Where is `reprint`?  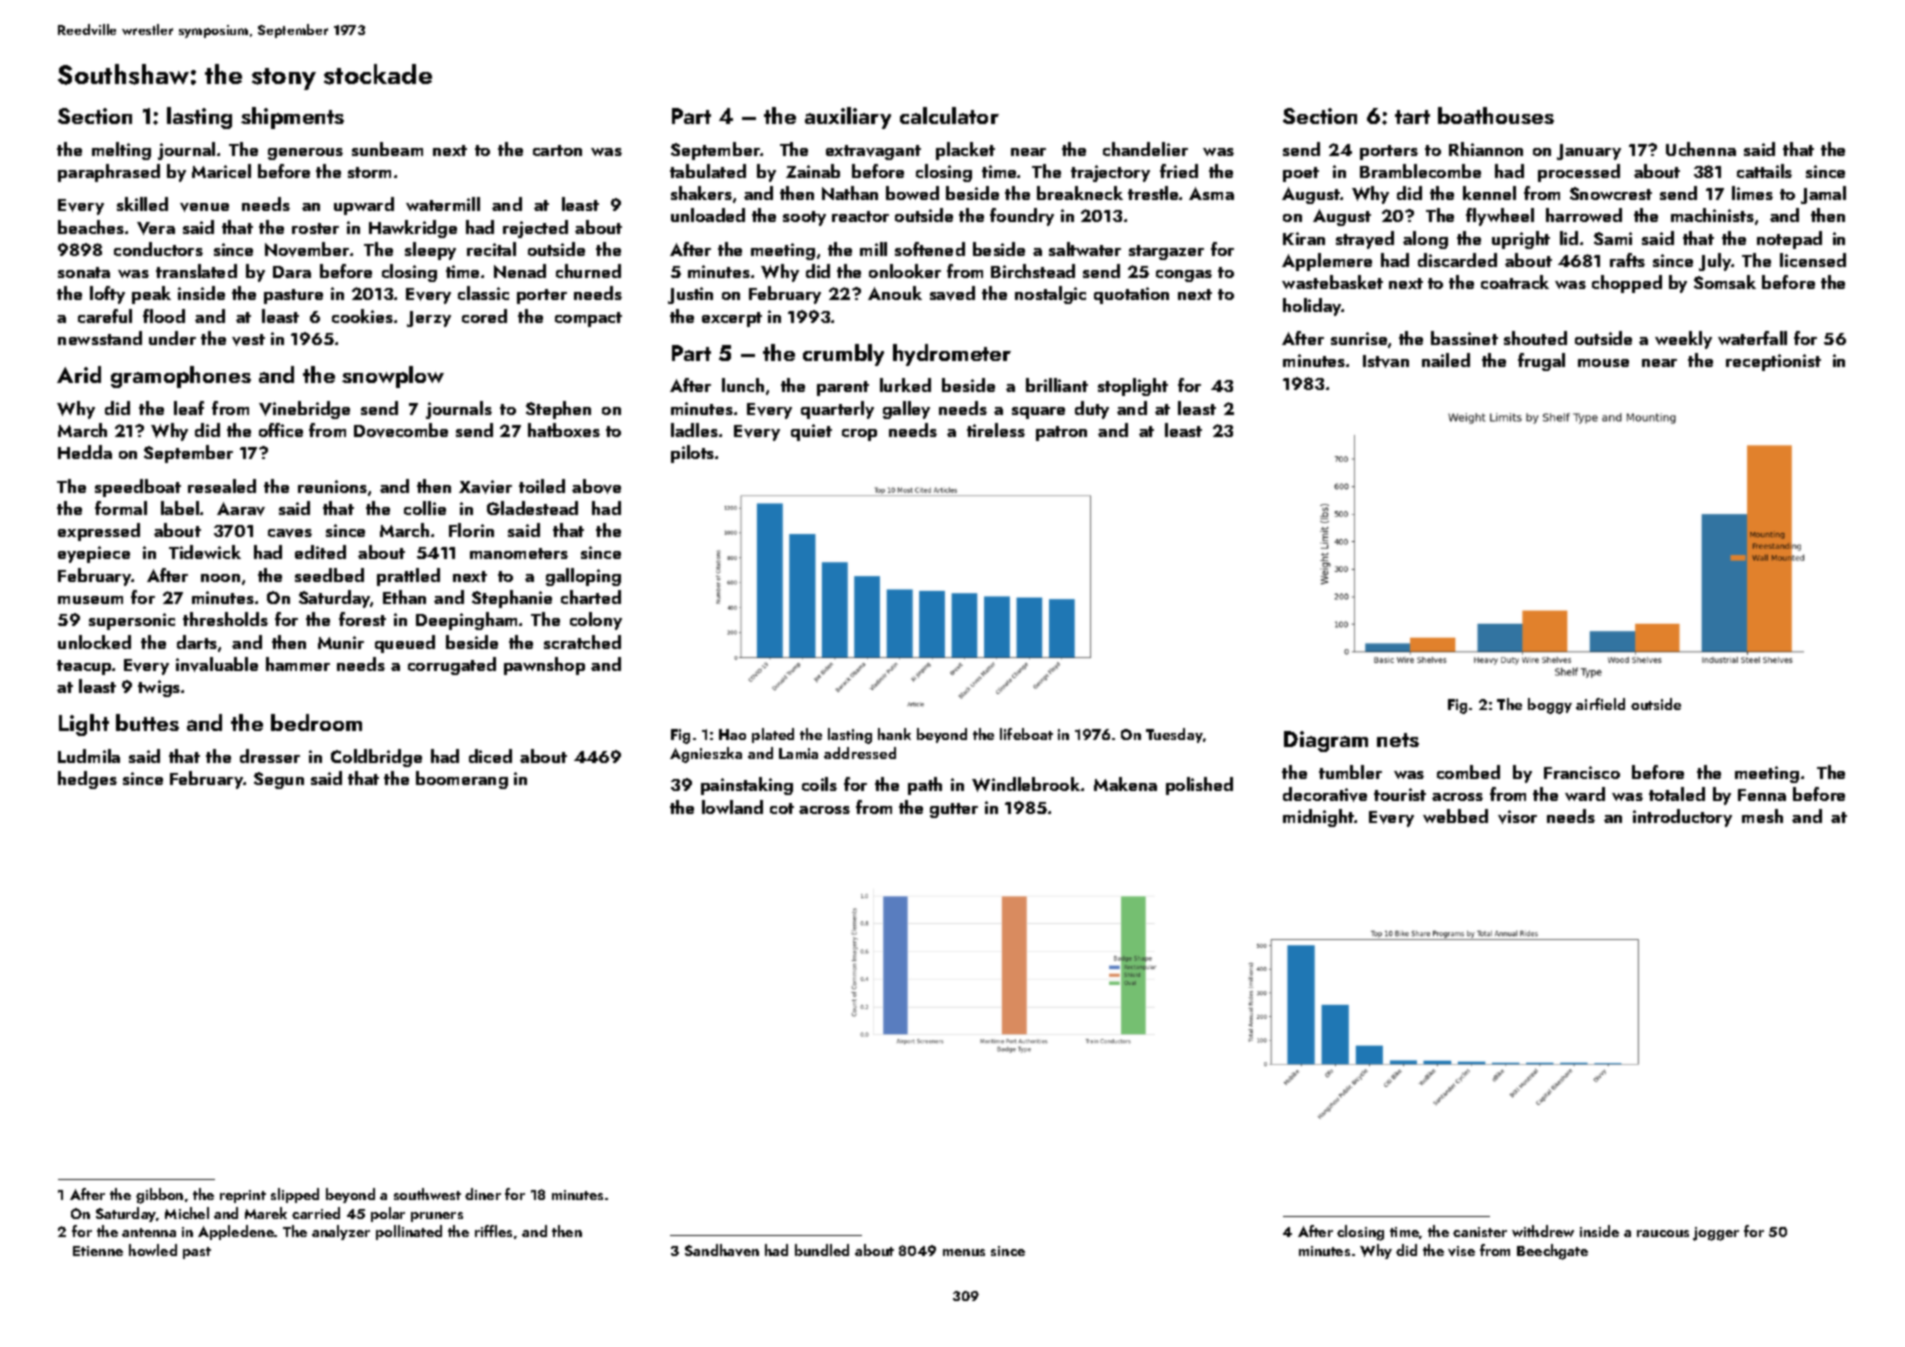
reprint is located at coordinates (243, 1196).
